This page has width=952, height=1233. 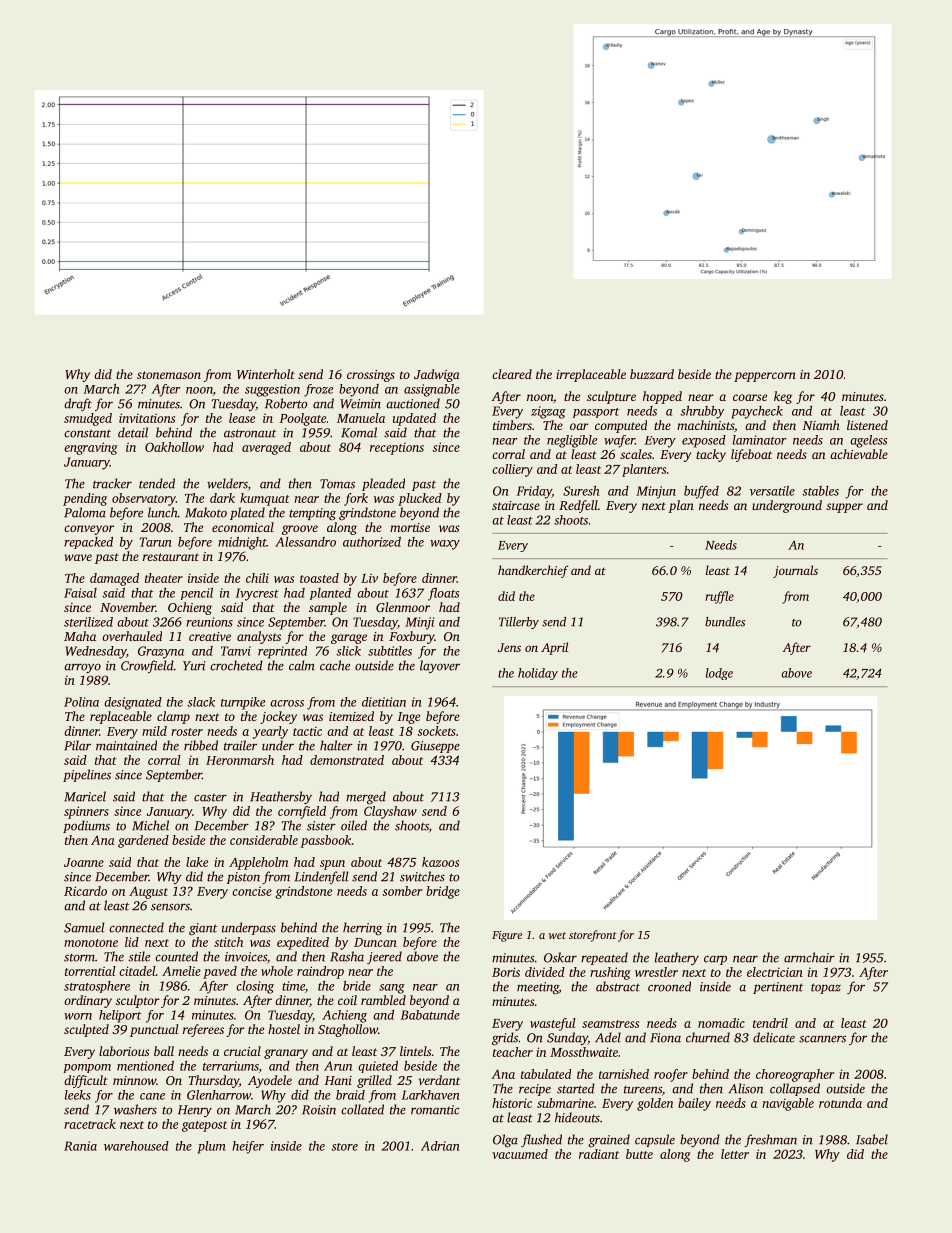 What do you see at coordinates (124, 1051) in the page?
I see `laborious` at bounding box center [124, 1051].
